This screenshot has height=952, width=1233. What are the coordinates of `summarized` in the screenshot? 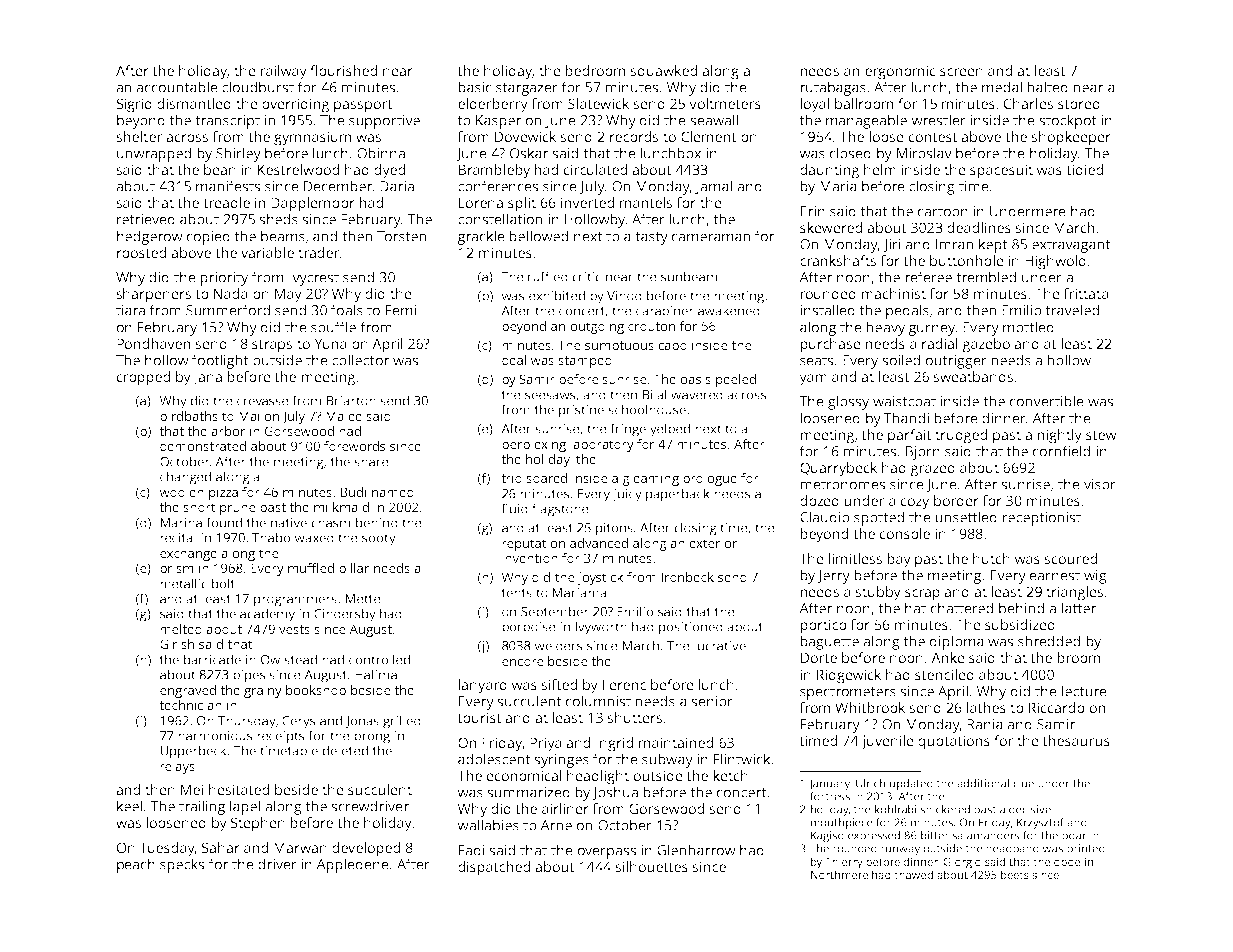 It's located at (528, 792).
